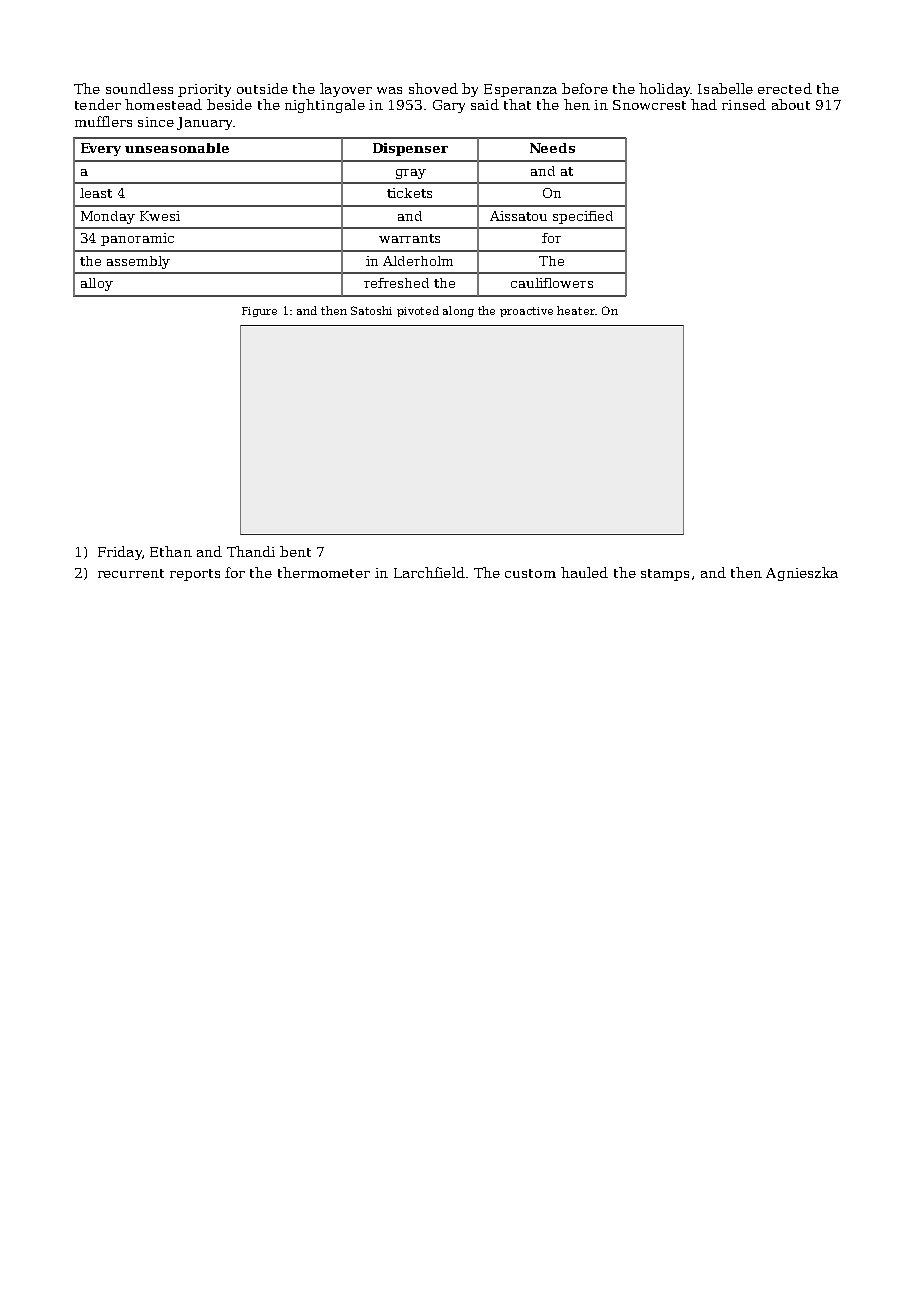 This image has width=924, height=1308. What do you see at coordinates (251, 551) in the image?
I see `Thandi` at bounding box center [251, 551].
